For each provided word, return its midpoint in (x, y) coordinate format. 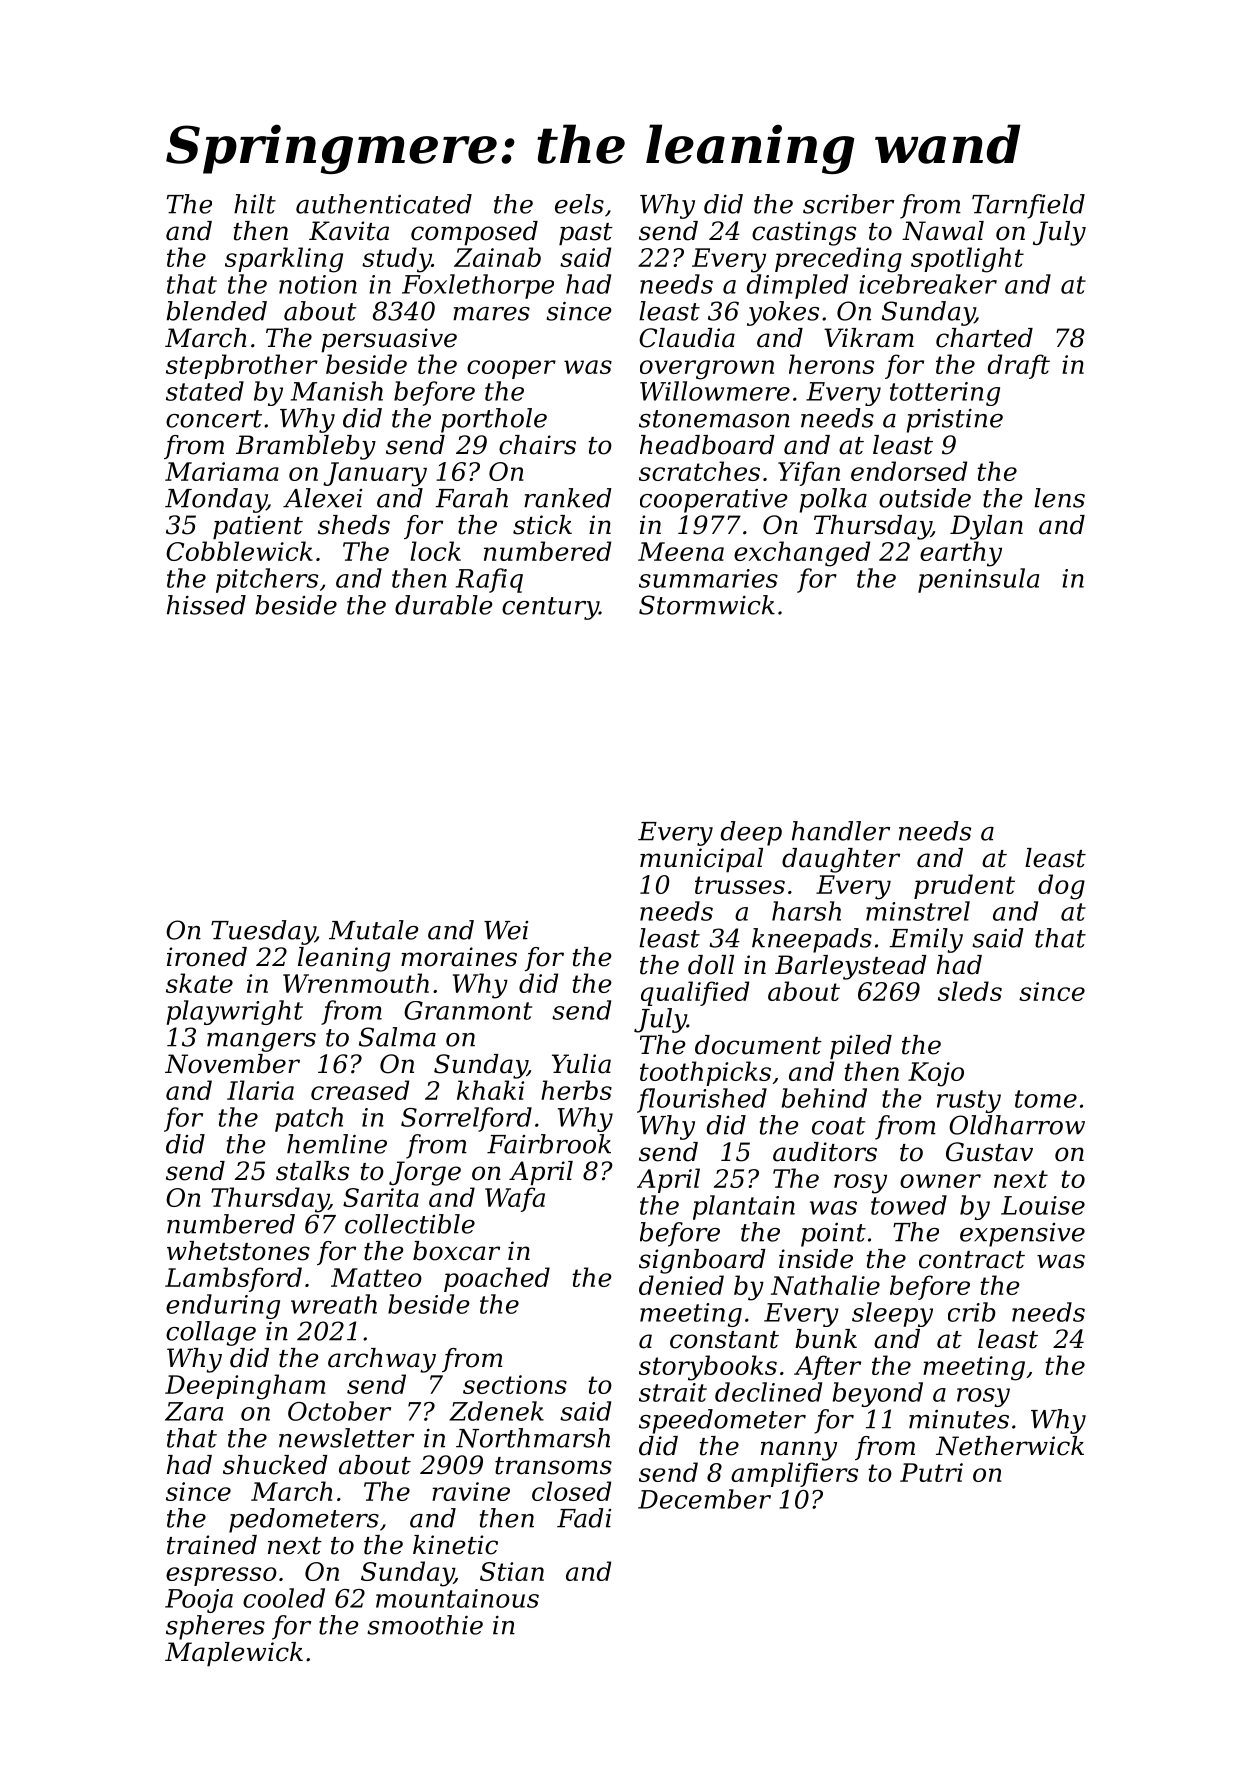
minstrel (918, 911)
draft (1019, 366)
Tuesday (263, 932)
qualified (695, 993)
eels (579, 204)
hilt (255, 204)
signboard (702, 1261)
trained (212, 1545)
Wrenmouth (356, 983)
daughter (841, 860)
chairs (537, 445)
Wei (506, 930)
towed (909, 1205)
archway (382, 1360)
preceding (838, 260)
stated (205, 391)
